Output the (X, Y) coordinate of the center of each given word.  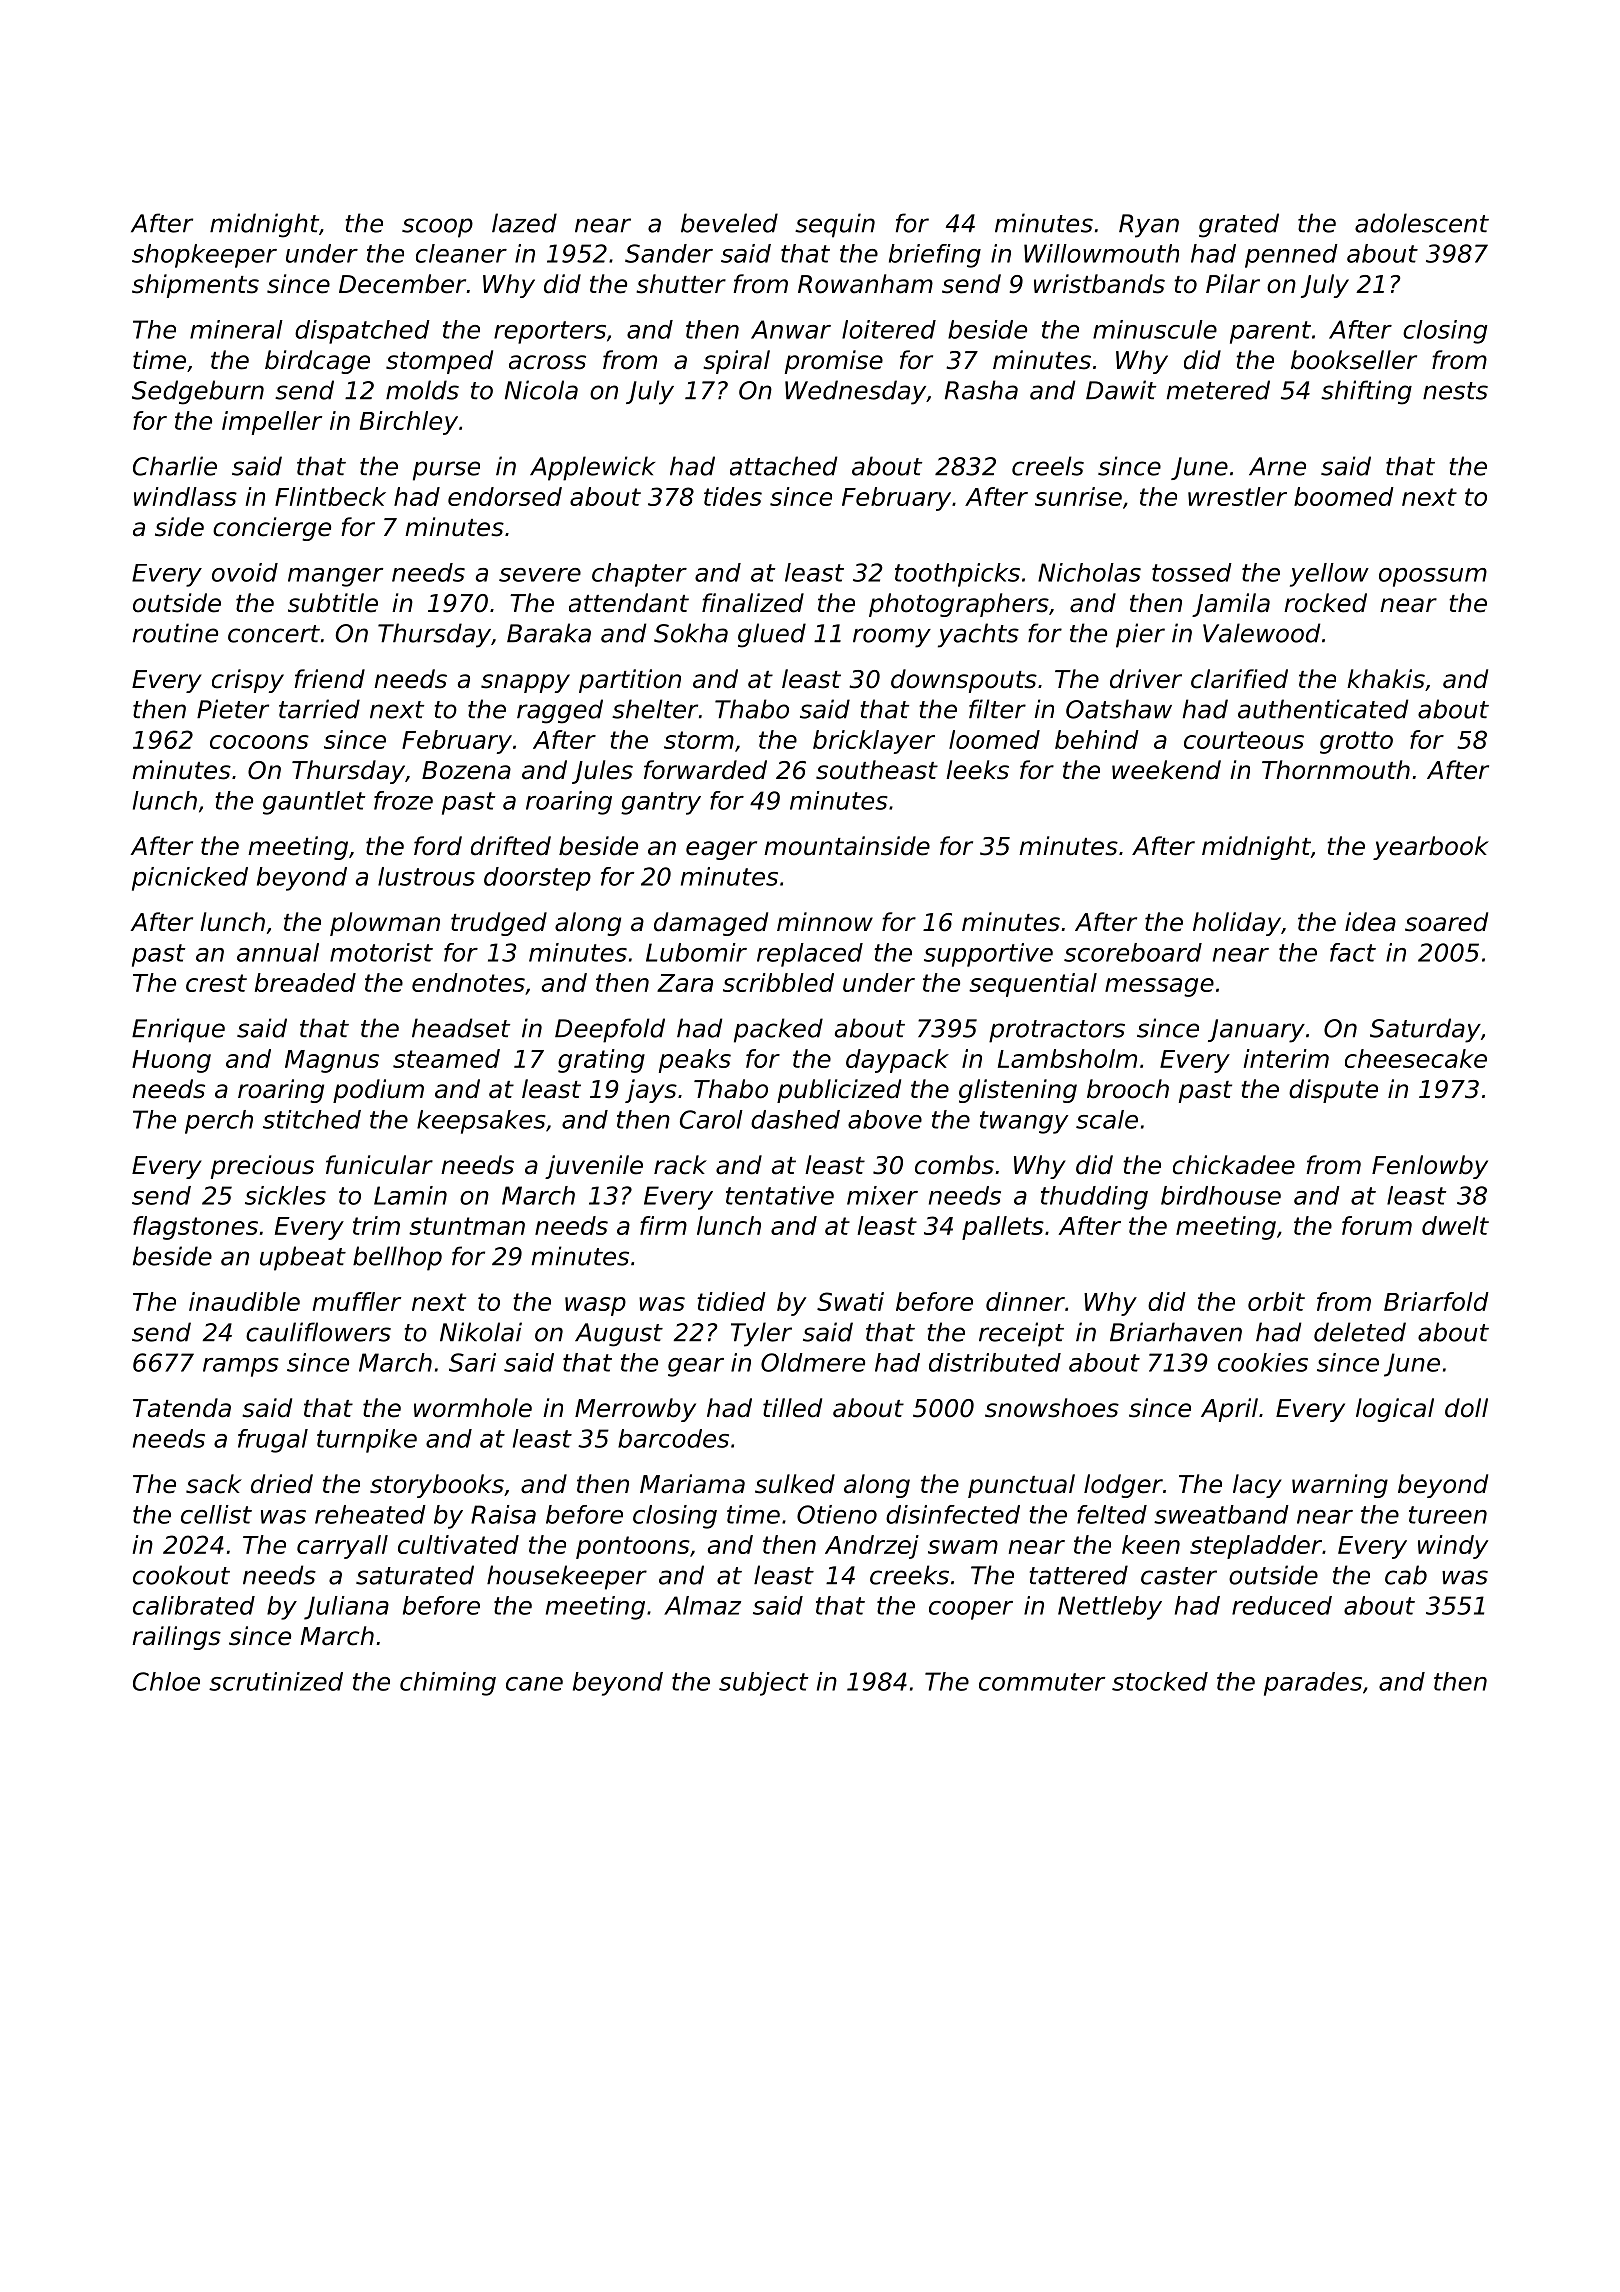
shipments (195, 286)
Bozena (466, 770)
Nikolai (481, 1332)
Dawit (1121, 390)
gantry (661, 803)
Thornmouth (1336, 770)
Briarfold (1436, 1301)
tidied (731, 1301)
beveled (729, 223)
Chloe (166, 1681)
